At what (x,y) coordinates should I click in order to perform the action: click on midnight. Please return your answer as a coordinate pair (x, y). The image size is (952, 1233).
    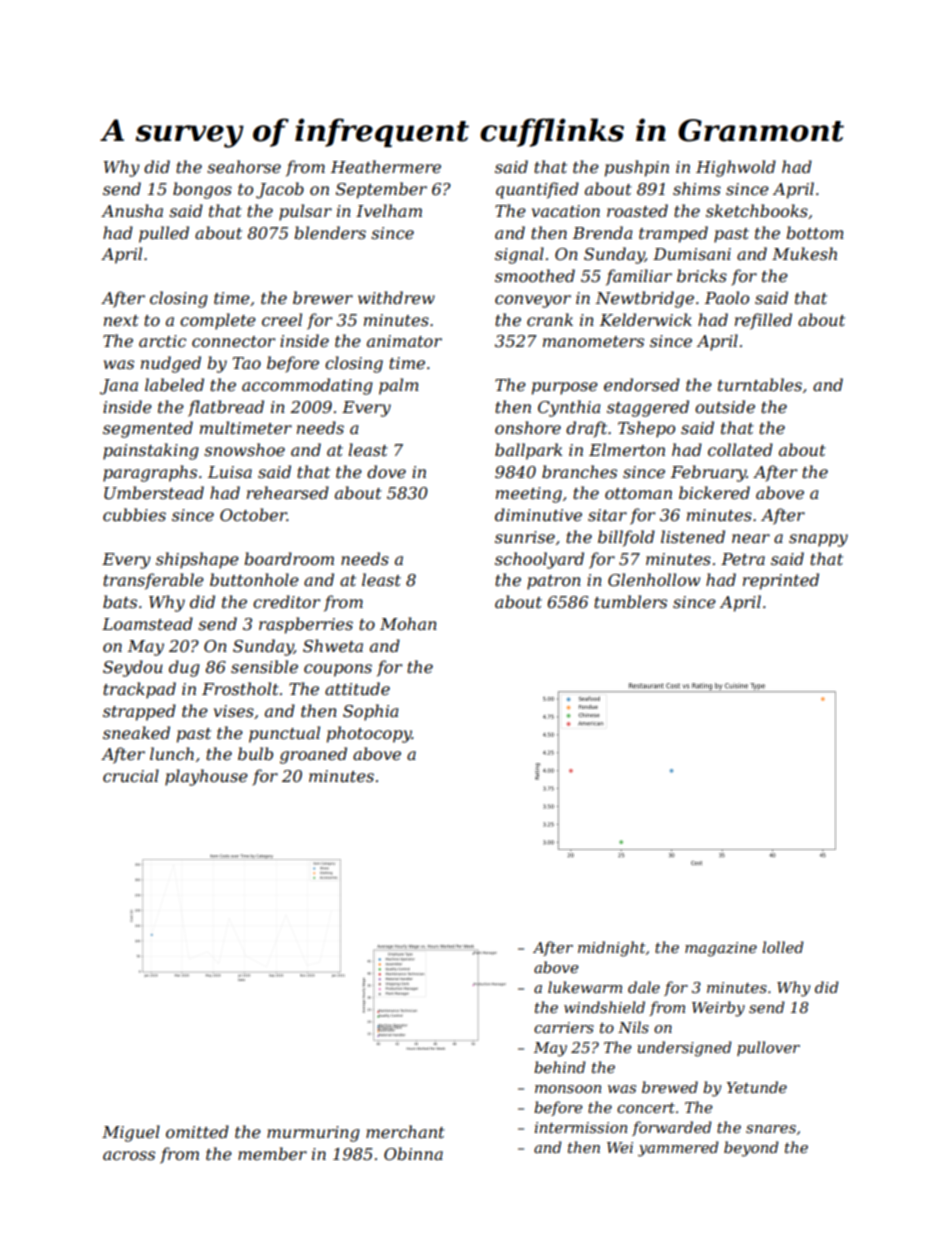
    Looking at the image, I should click on (612, 949).
